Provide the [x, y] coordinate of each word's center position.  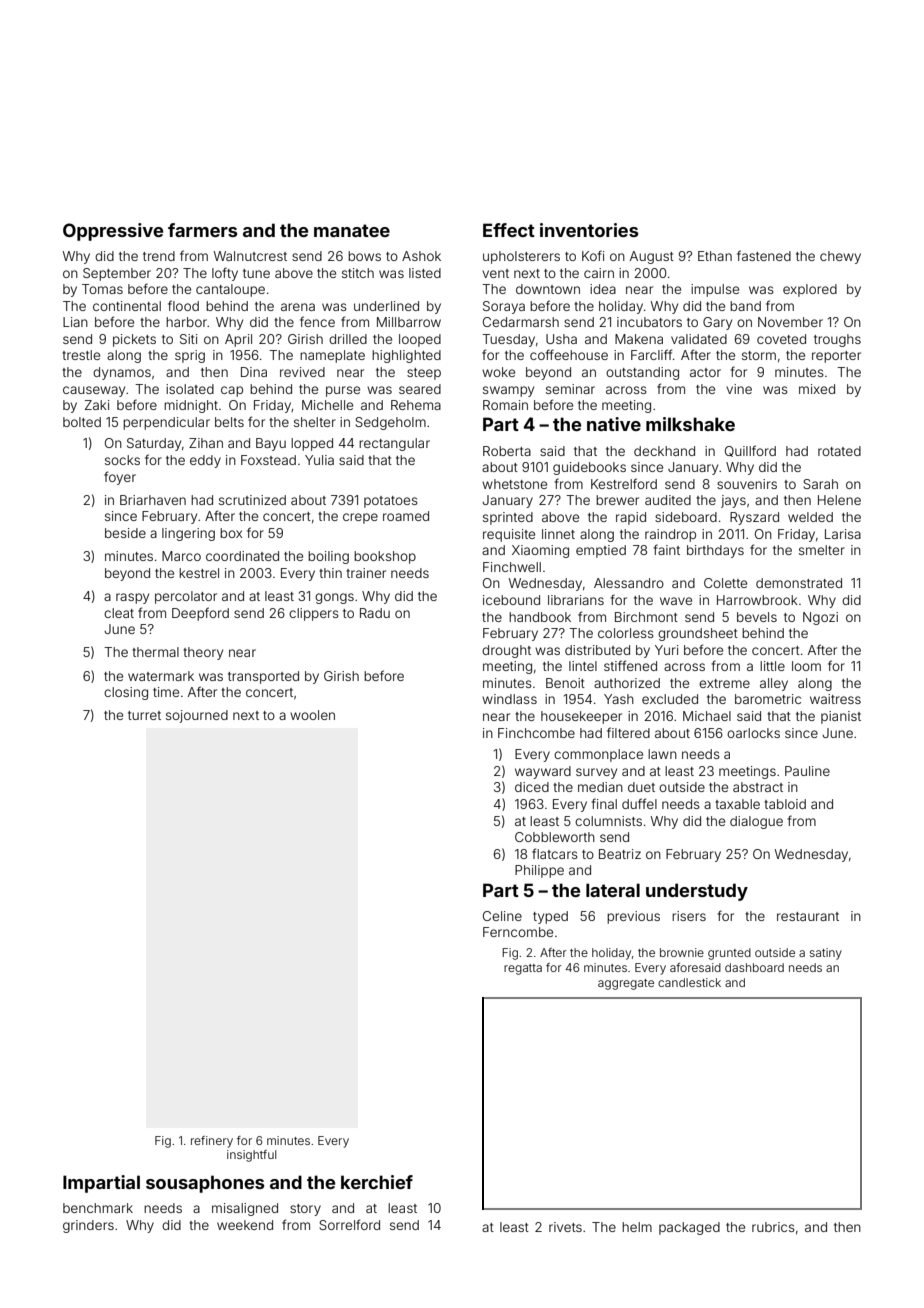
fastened [764, 255]
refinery [212, 1142]
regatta [523, 969]
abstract [758, 787]
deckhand [664, 451]
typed [550, 917]
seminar [570, 389]
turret [144, 715]
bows [364, 256]
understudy [697, 892]
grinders [88, 1226]
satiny [826, 954]
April [238, 340]
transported [263, 677]
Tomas [102, 289]
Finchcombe [536, 733]
